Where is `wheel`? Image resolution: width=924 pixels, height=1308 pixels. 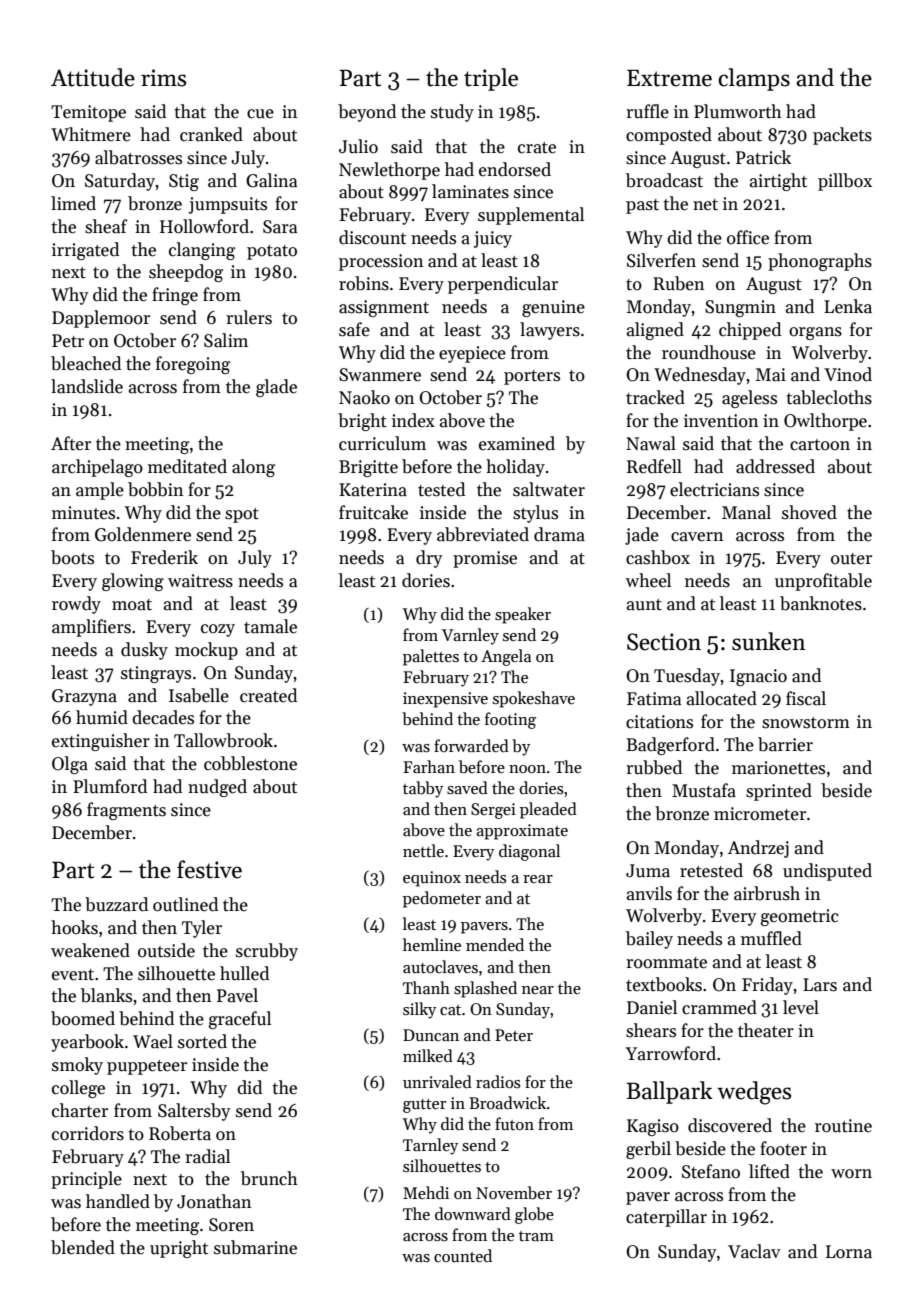 wheel is located at coordinates (648, 580).
